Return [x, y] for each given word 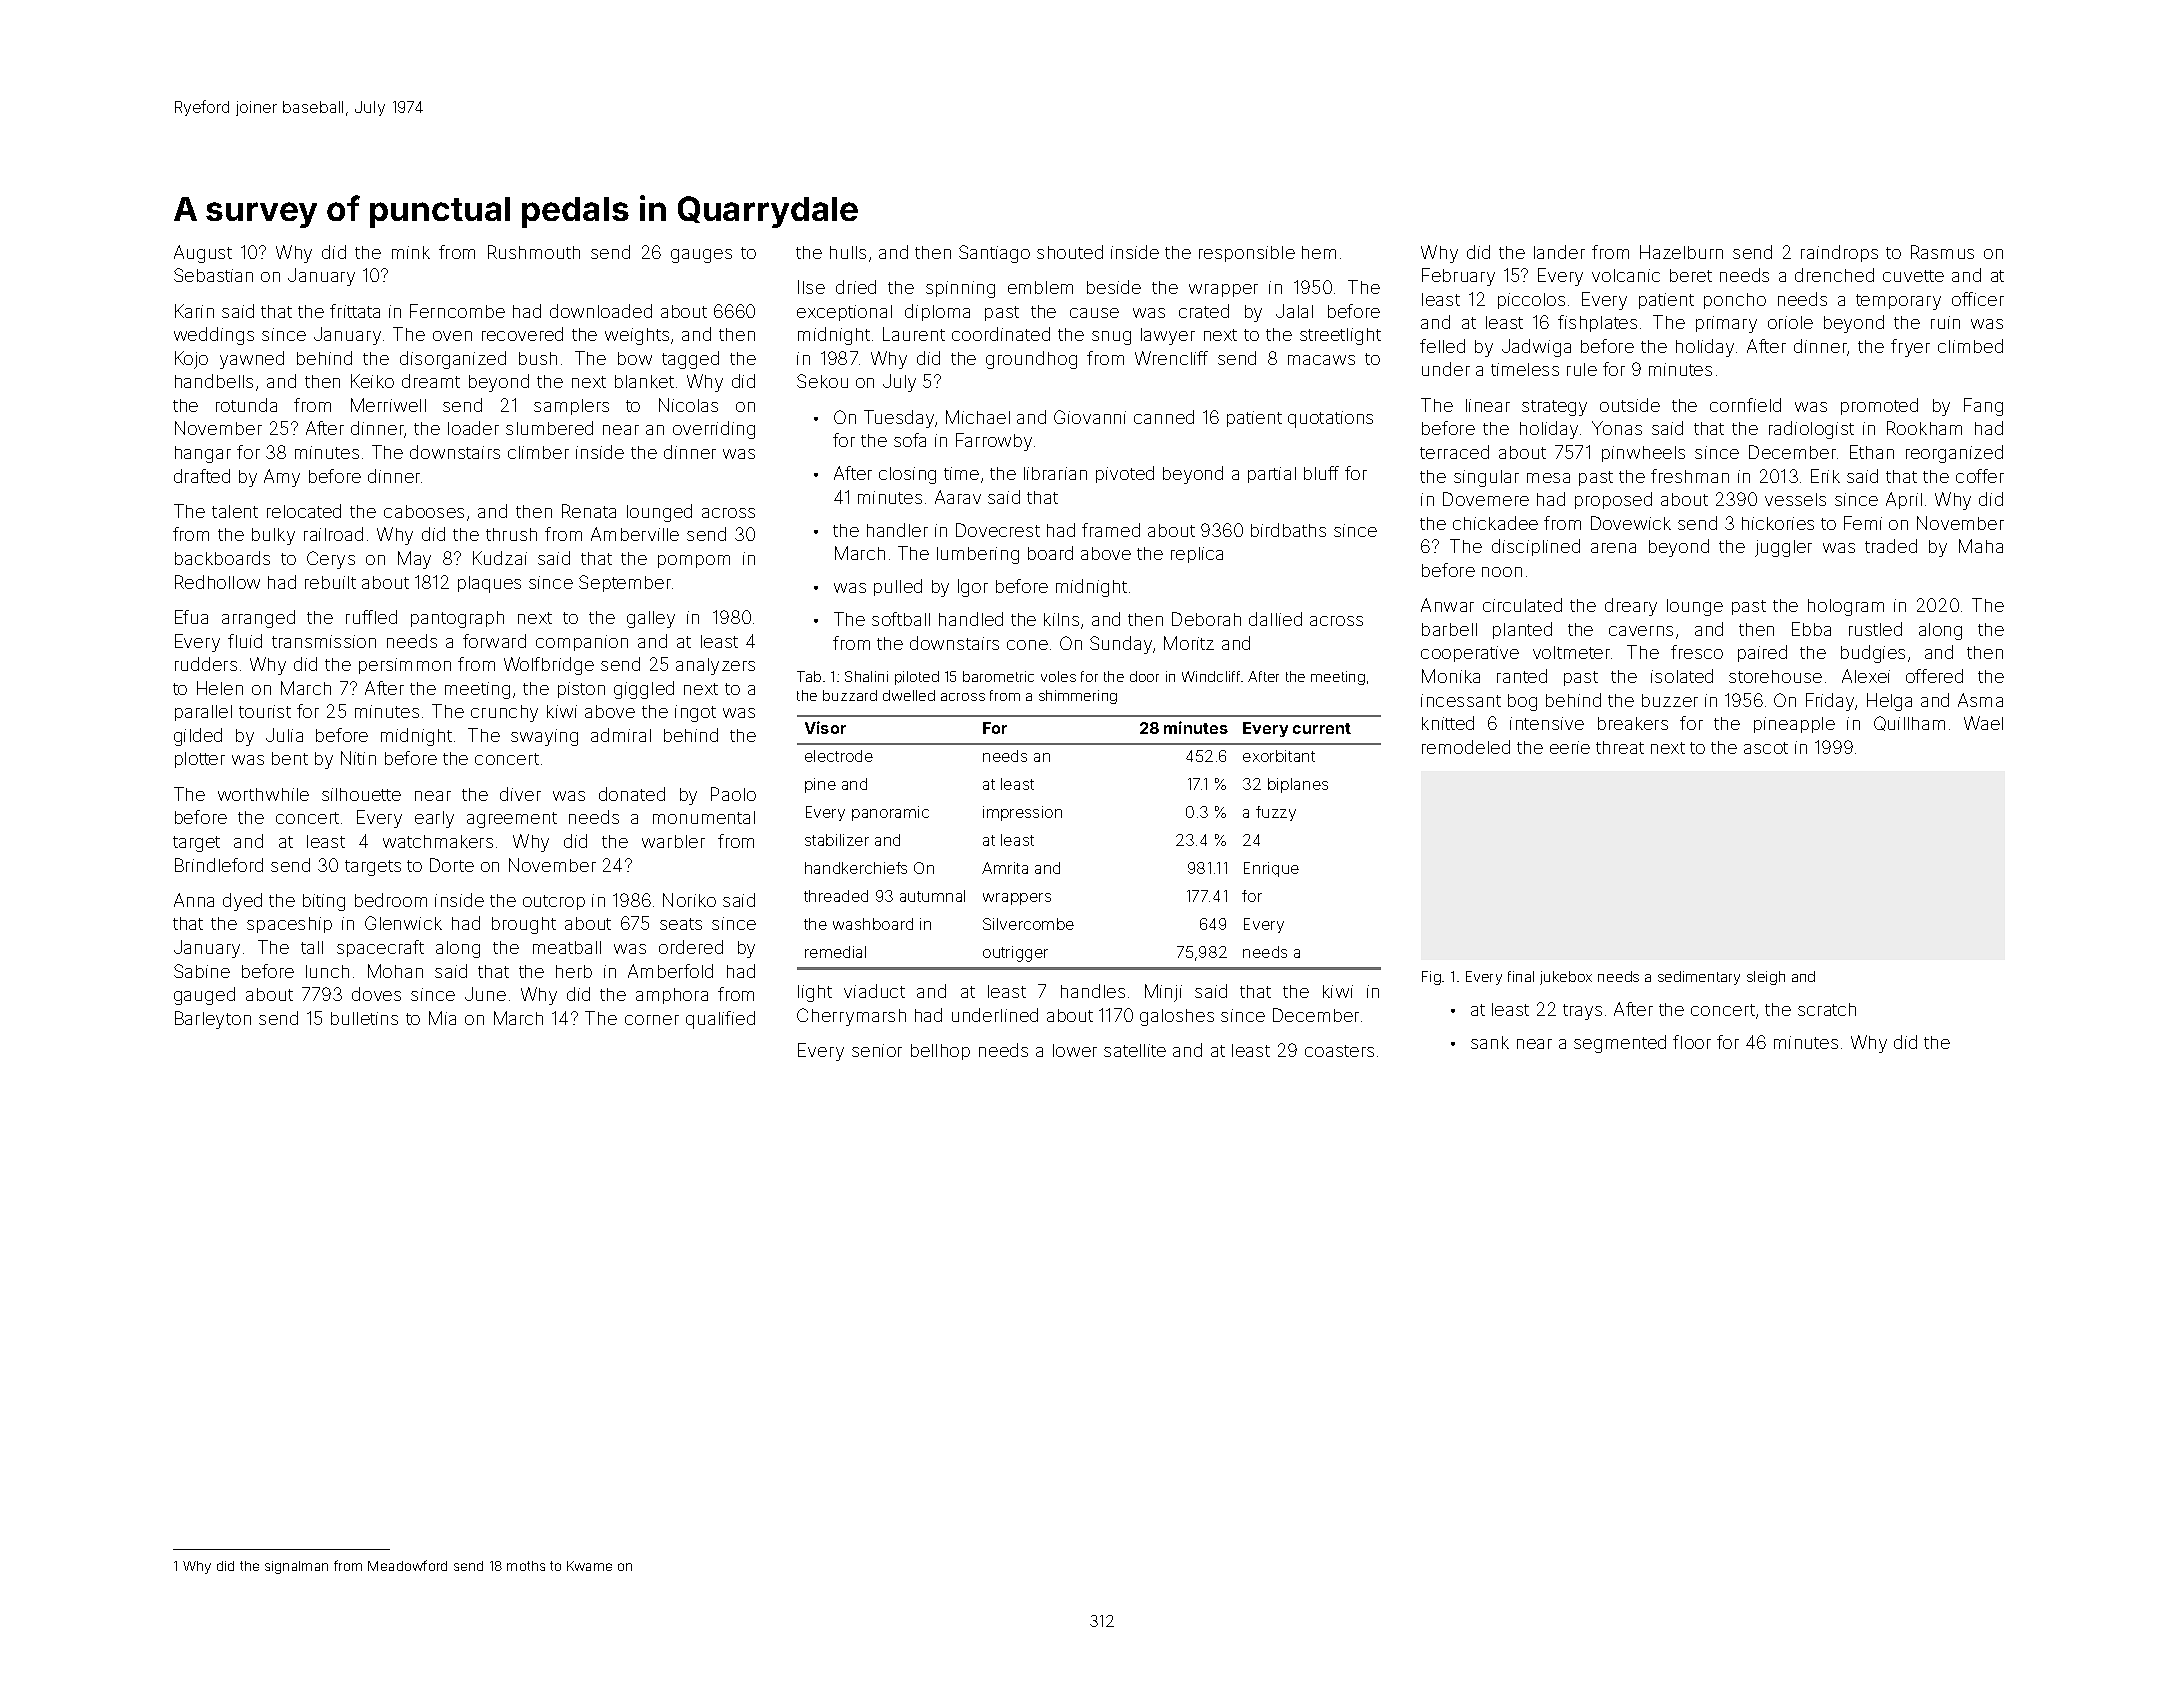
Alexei [1866, 676]
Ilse [811, 287]
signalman [296, 1567]
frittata [355, 311]
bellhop [940, 1052]
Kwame [589, 1566]
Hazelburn [1681, 252]
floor [1692, 1042]
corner [652, 1020]
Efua [191, 617]
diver [520, 794]
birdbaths [1288, 530]
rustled [1875, 629]
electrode [839, 756]
